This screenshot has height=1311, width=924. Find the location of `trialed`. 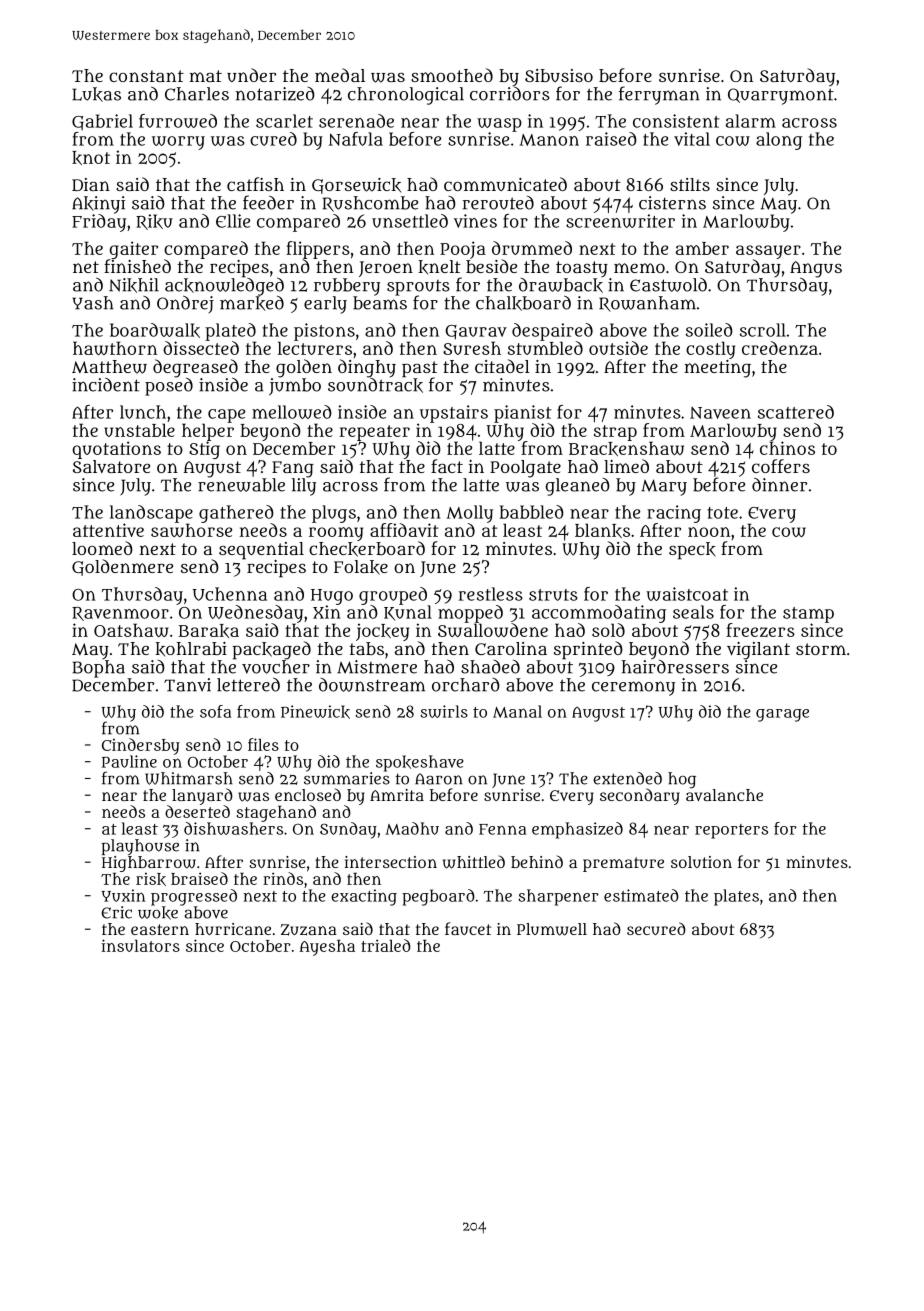

trialed is located at coordinates (386, 945).
